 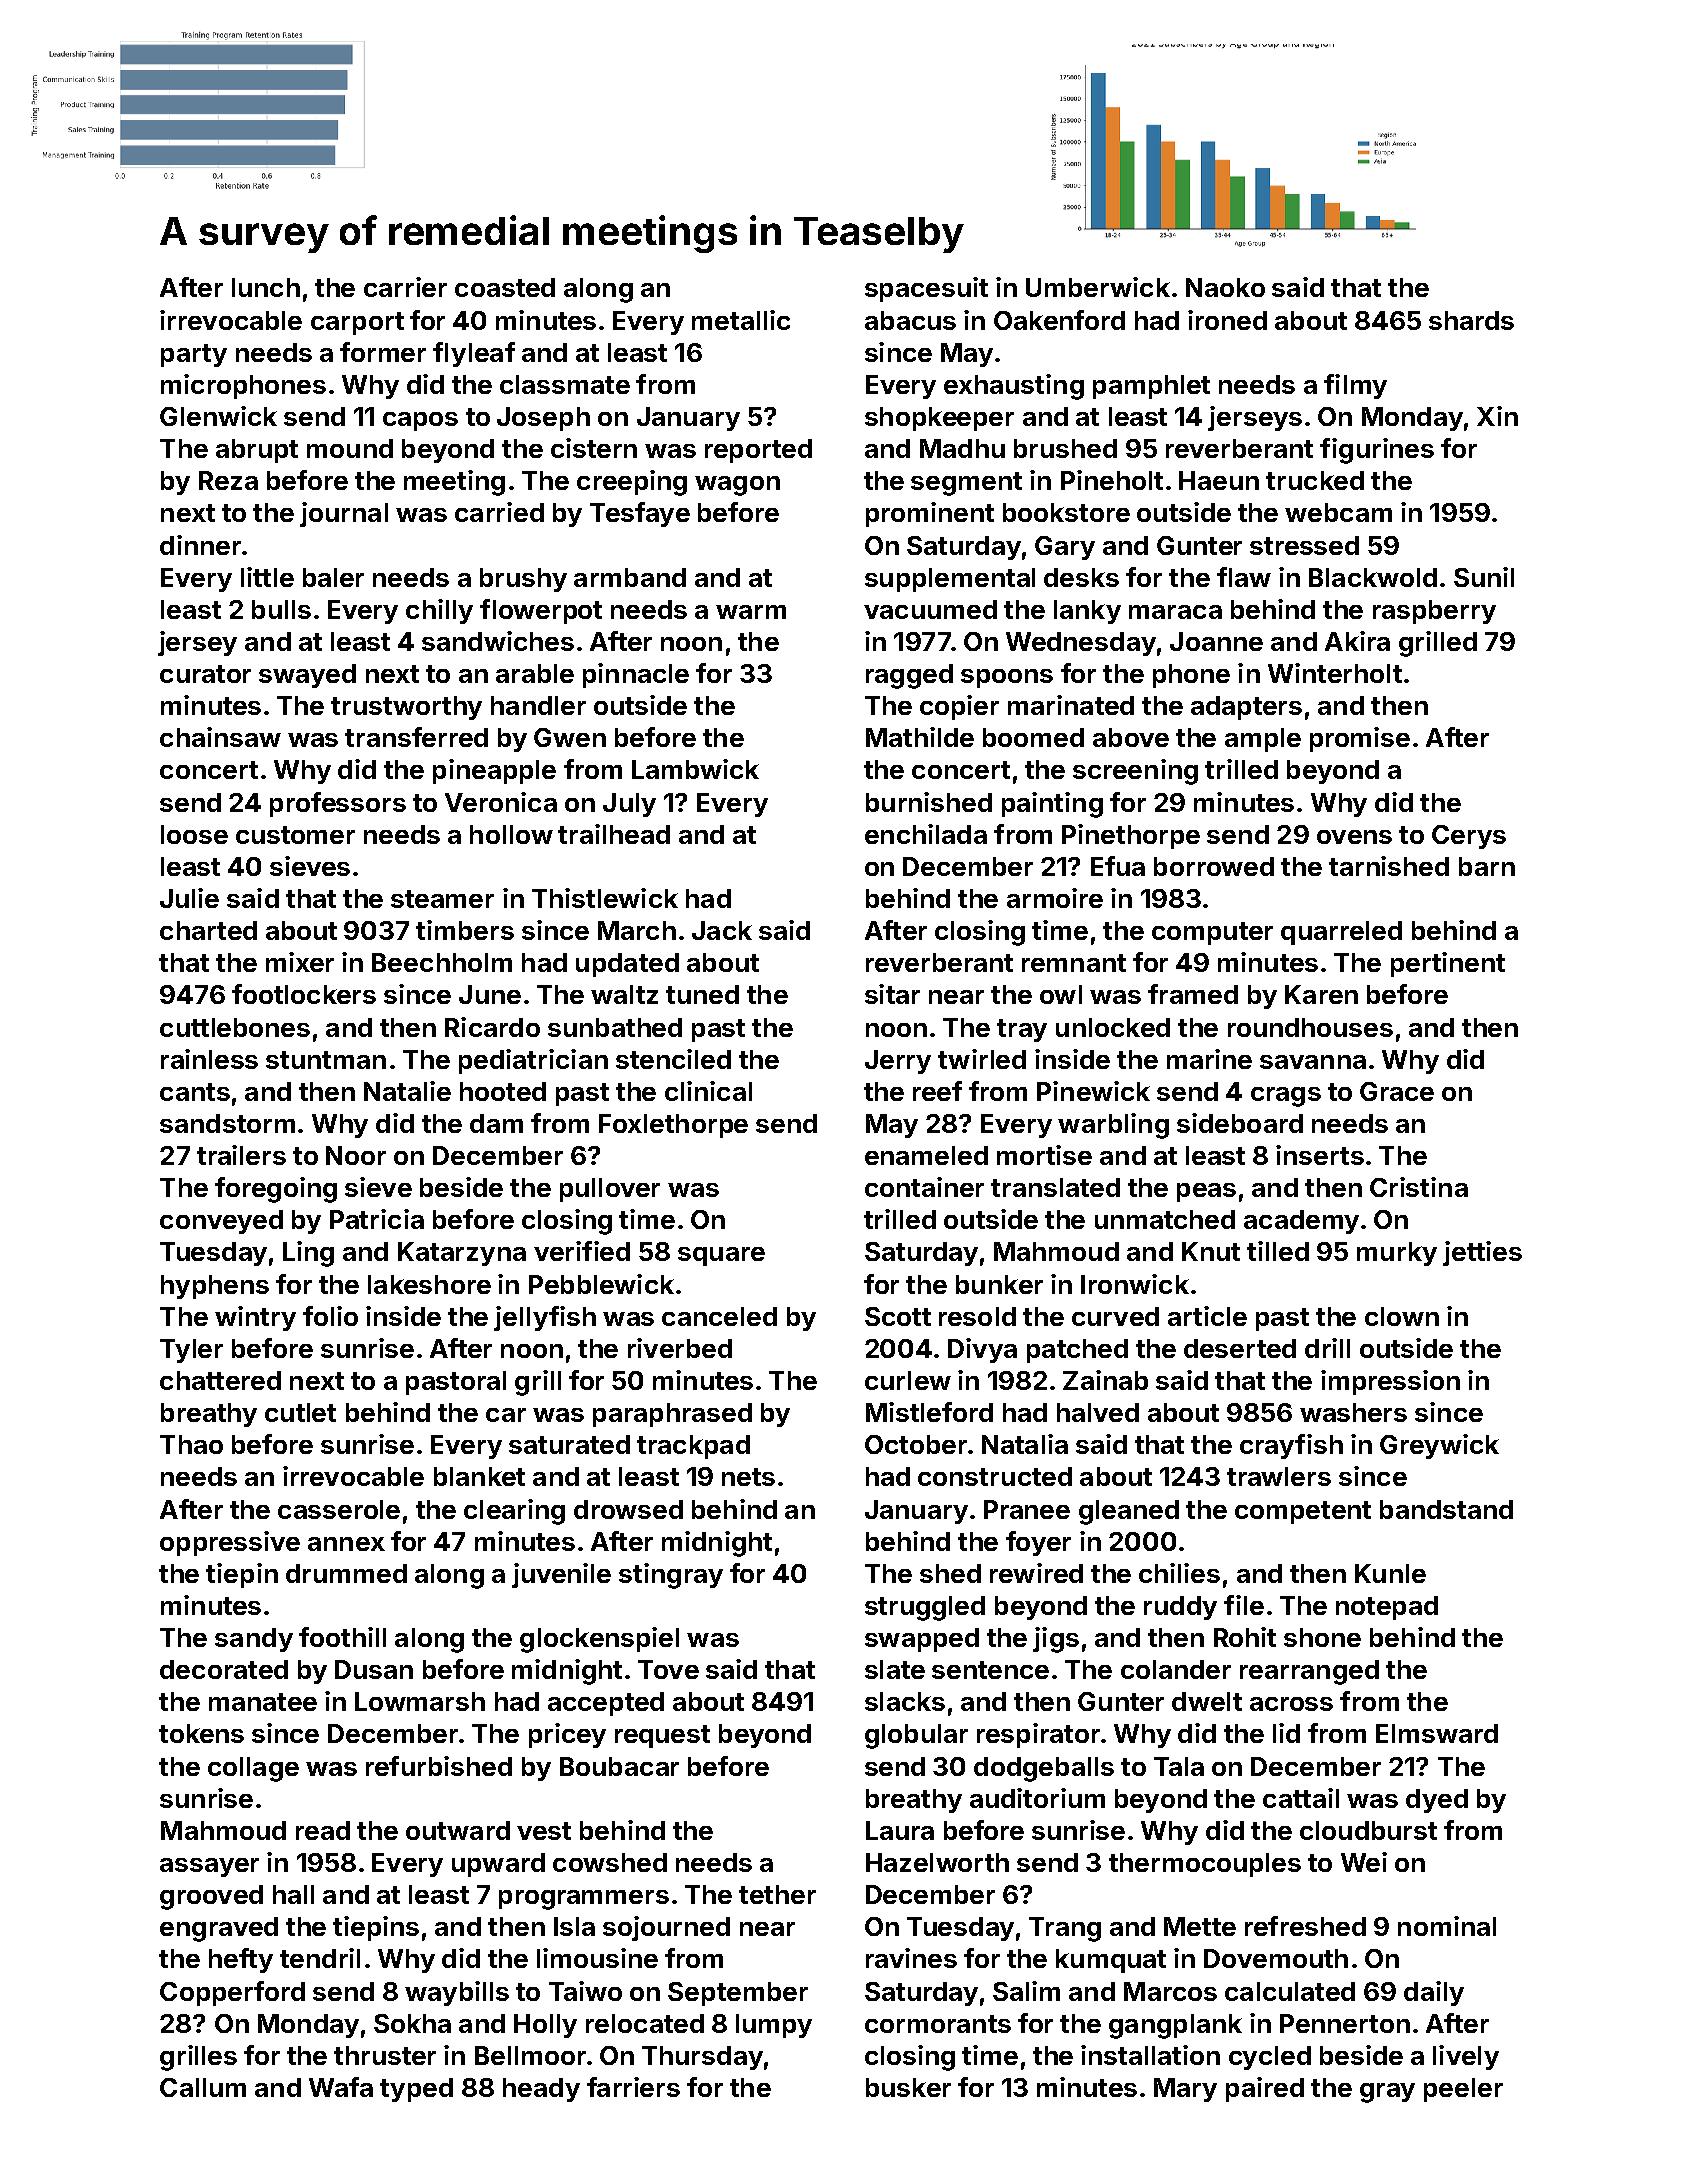 What do you see at coordinates (1303, 1512) in the page?
I see `competent` at bounding box center [1303, 1512].
